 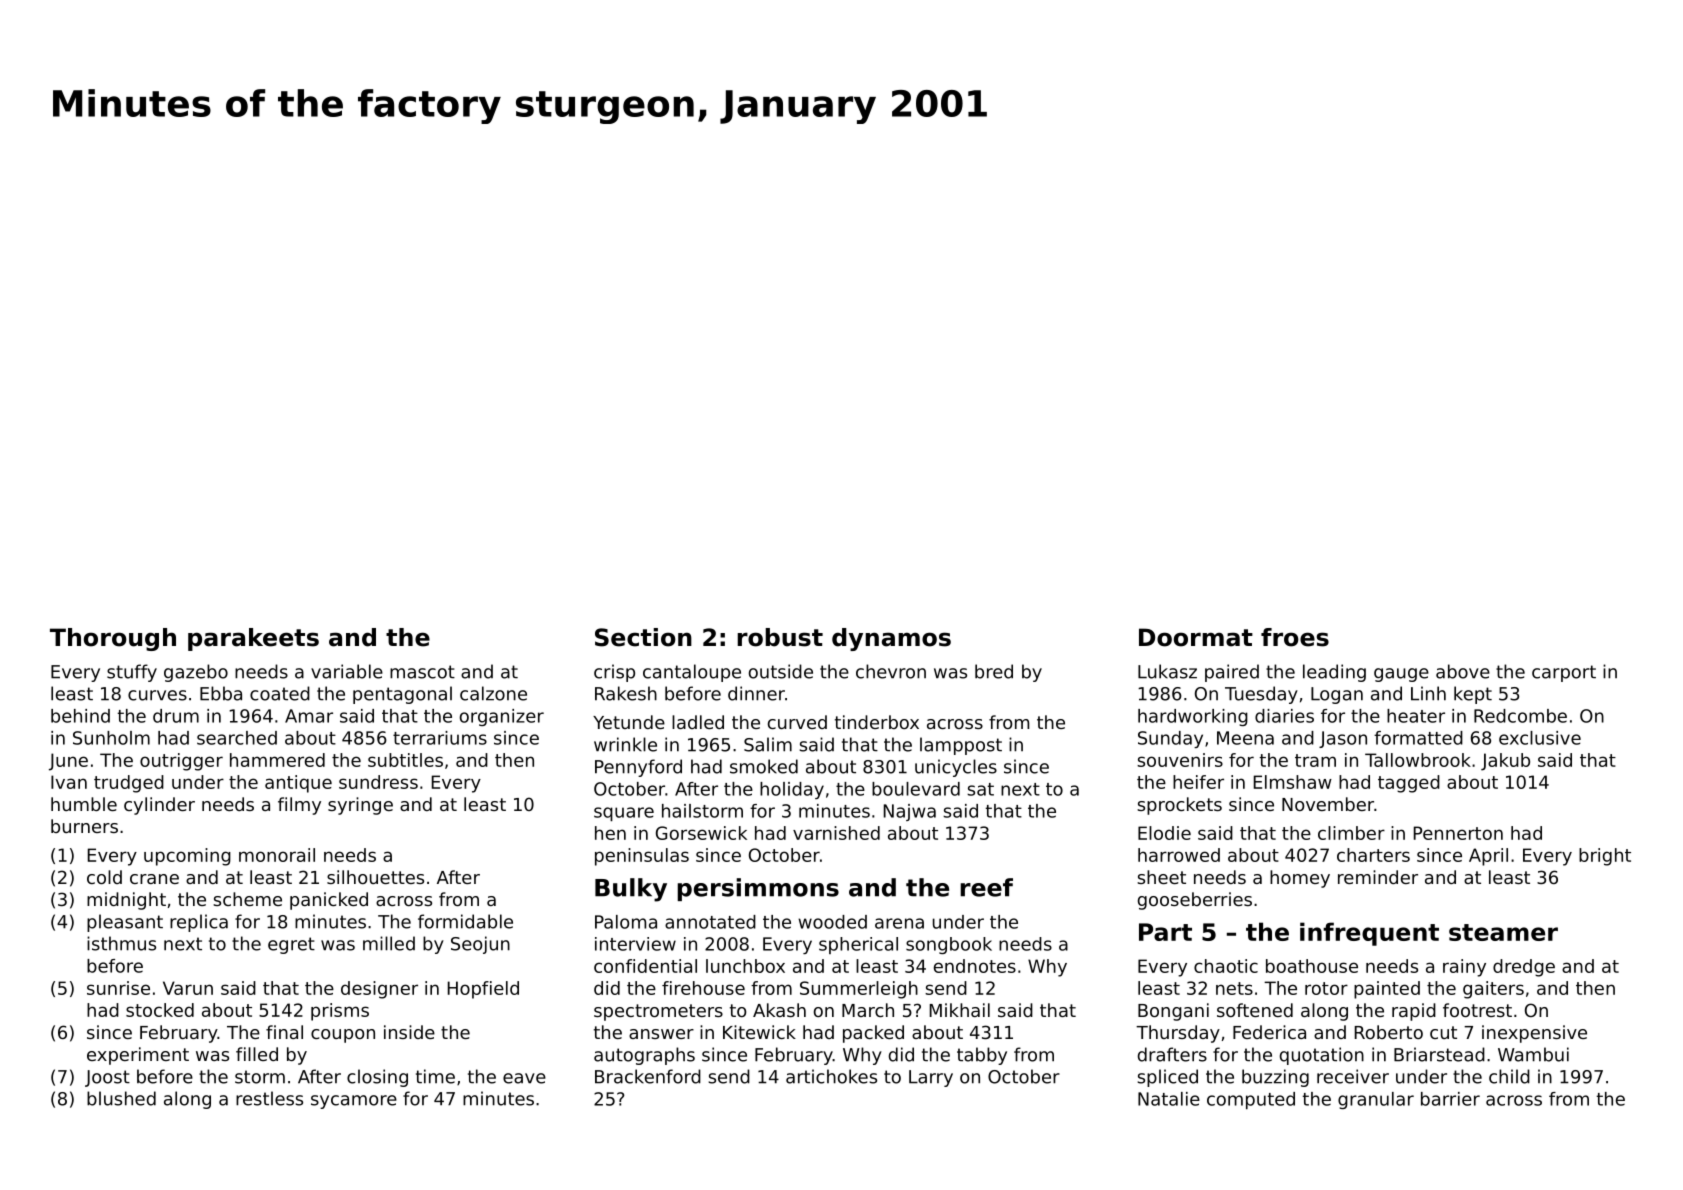 I want to click on robust, so click(x=780, y=637).
